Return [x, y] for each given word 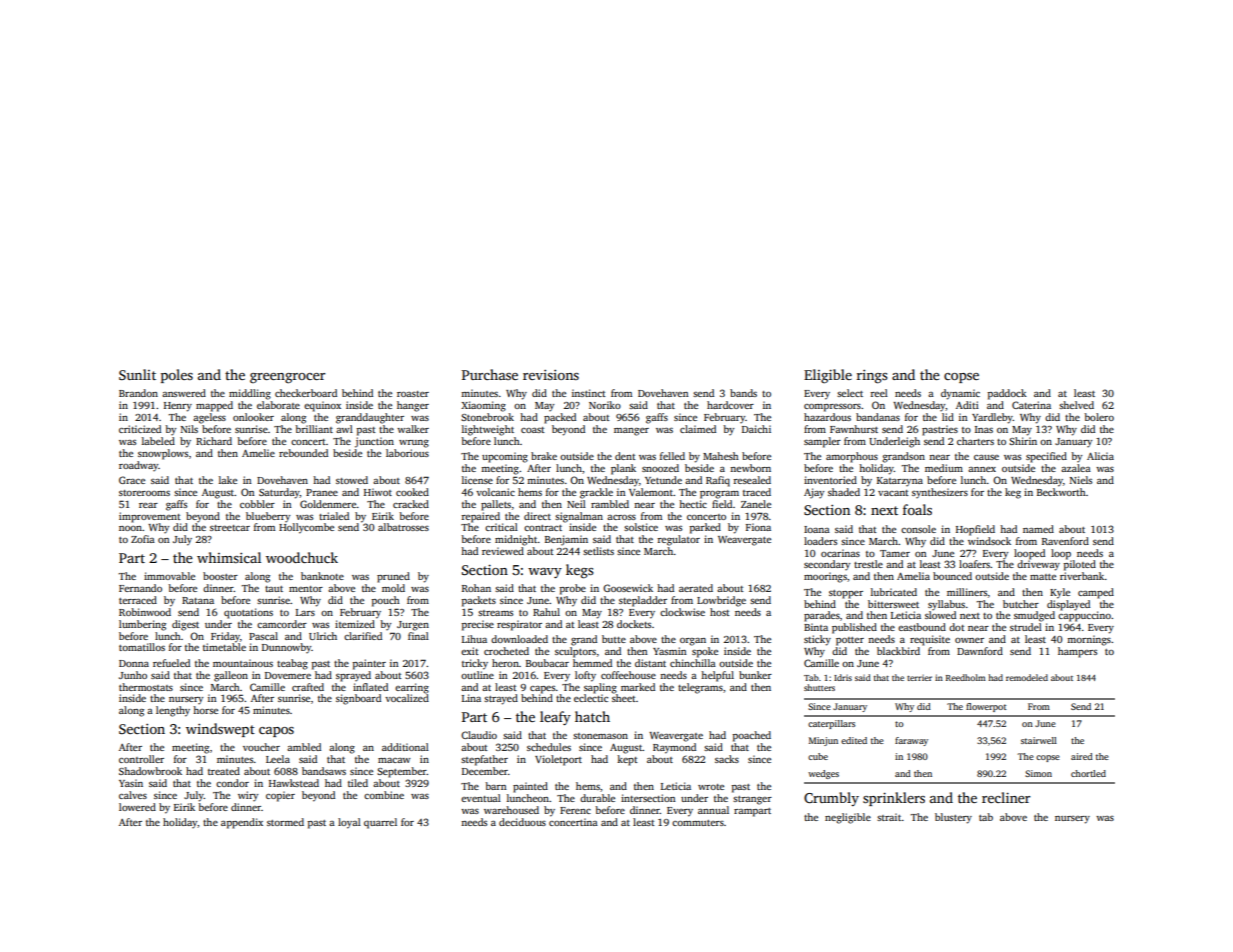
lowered [137, 807]
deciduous [522, 822]
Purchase [490, 374]
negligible [848, 818]
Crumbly [831, 799]
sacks [727, 759]
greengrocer [287, 378]
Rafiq [718, 481]
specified [1046, 457]
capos [276, 732]
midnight [516, 540]
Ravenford [1065, 541]
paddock [1007, 394]
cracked [411, 504]
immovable [169, 576]
